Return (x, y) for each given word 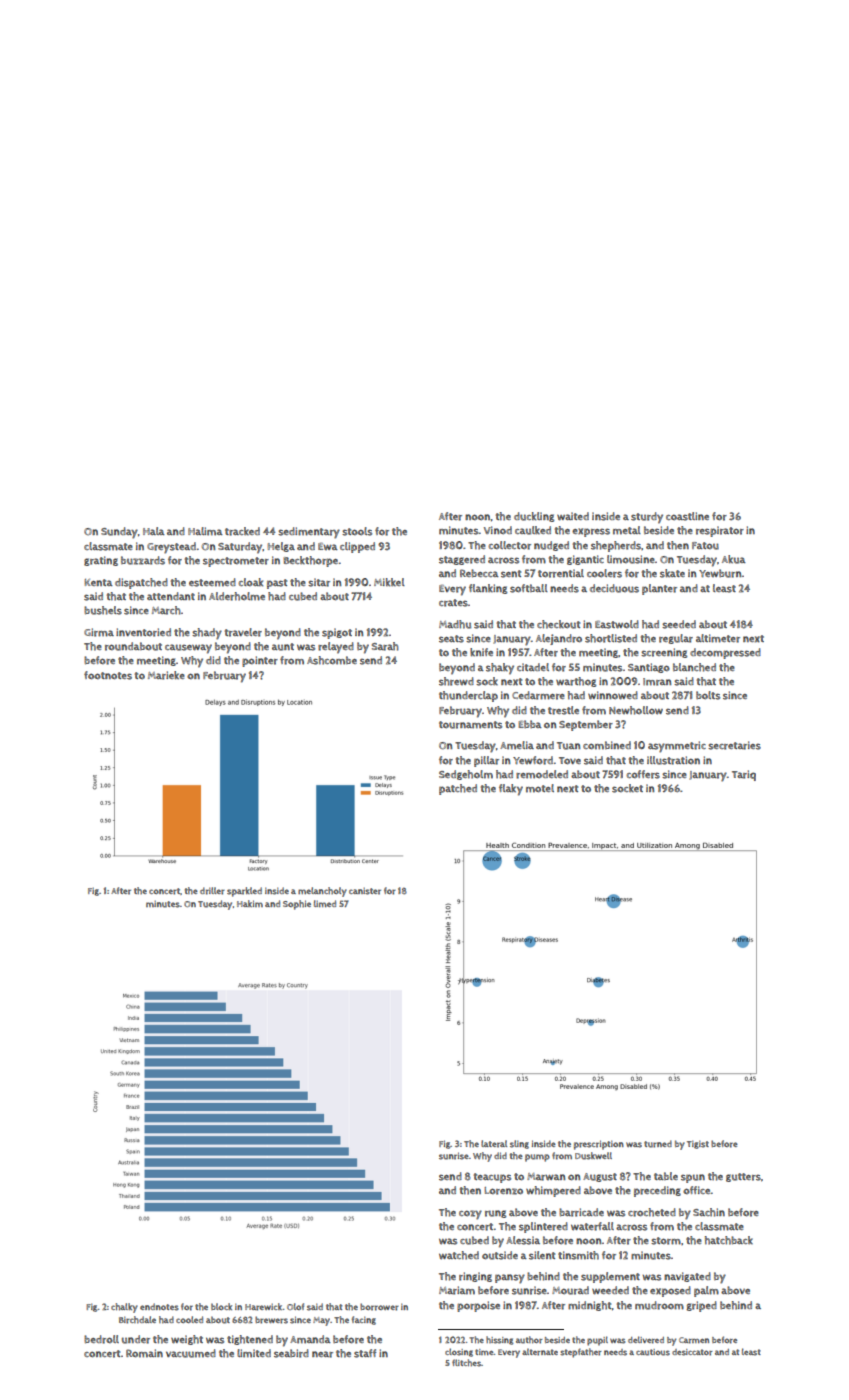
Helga (281, 547)
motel (540, 788)
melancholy (322, 892)
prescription (599, 1145)
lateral (494, 1144)
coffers (643, 774)
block (221, 1306)
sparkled (244, 892)
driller (212, 891)
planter (659, 589)
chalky (124, 1308)
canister (365, 891)
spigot (337, 633)
